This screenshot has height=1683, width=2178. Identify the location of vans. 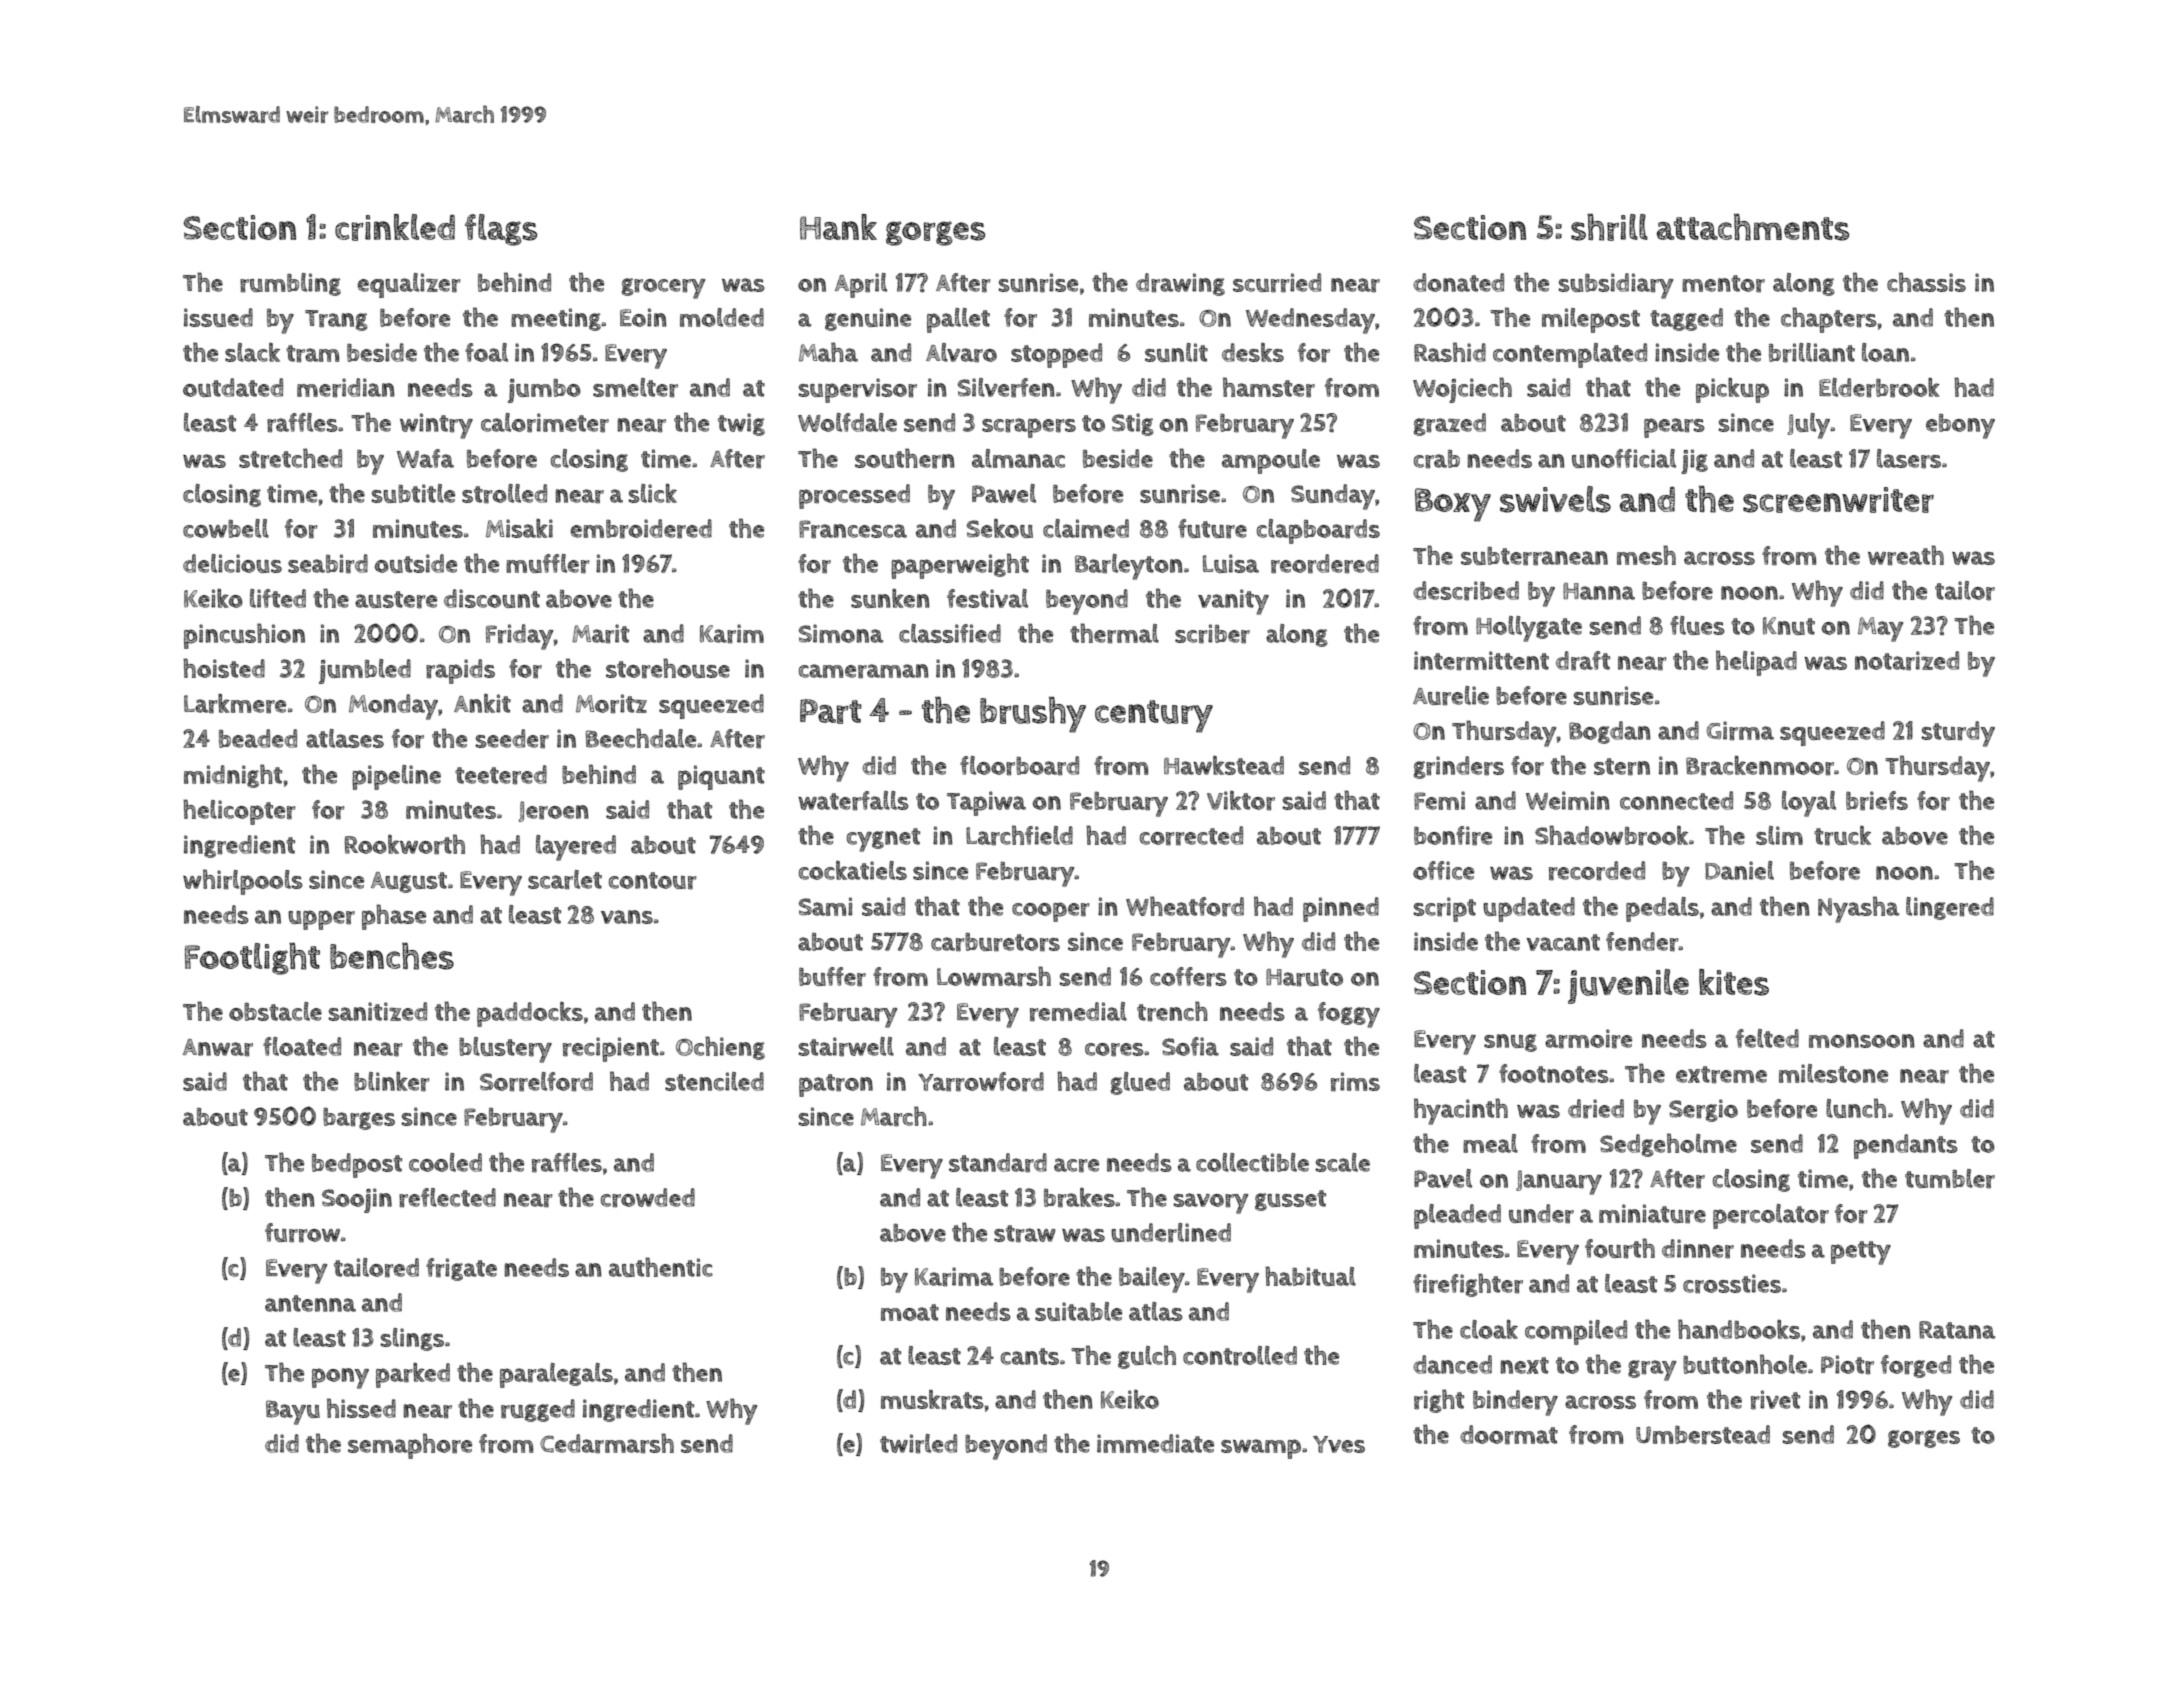
(627, 917).
